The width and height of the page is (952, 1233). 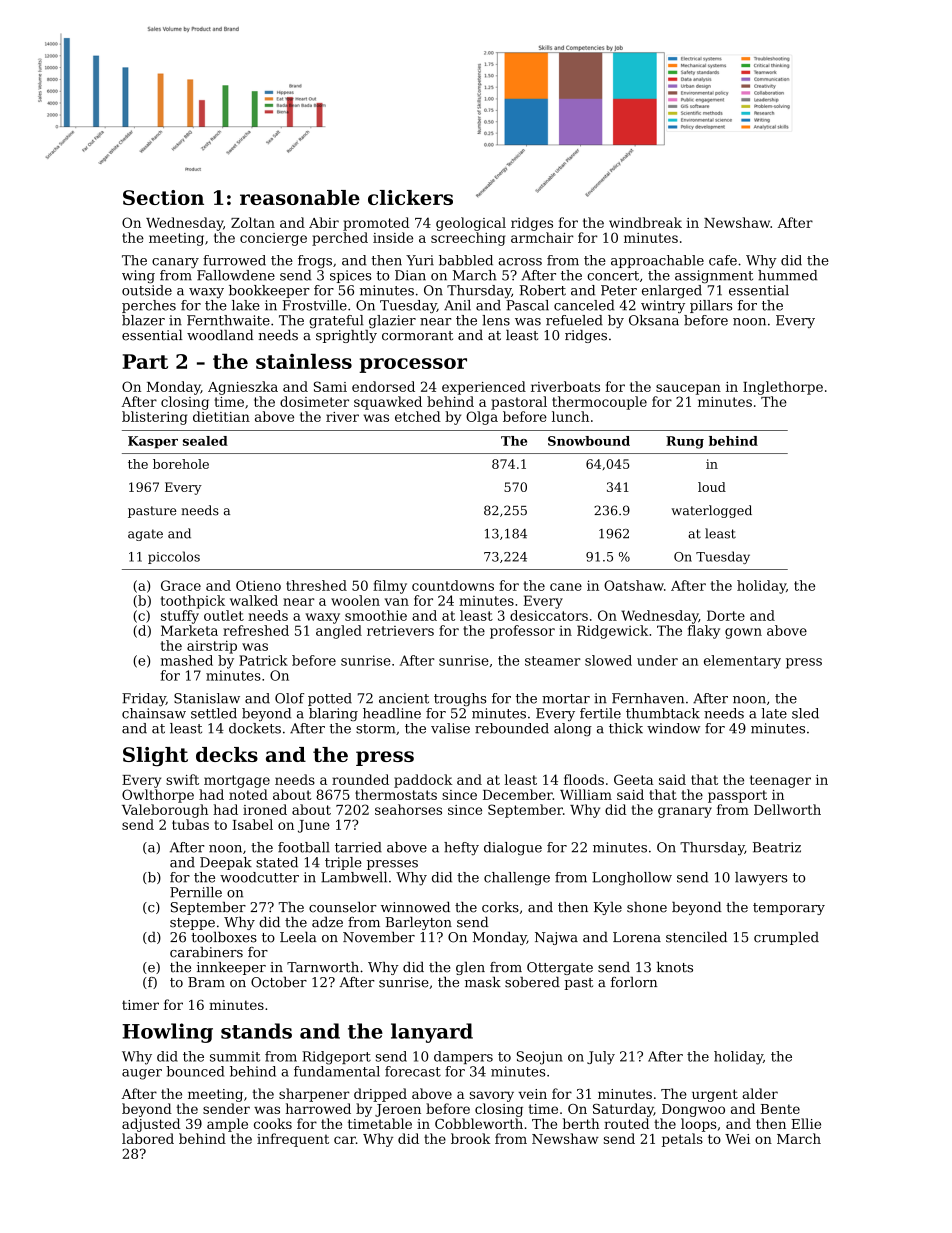 I want to click on hummed, so click(x=787, y=275).
